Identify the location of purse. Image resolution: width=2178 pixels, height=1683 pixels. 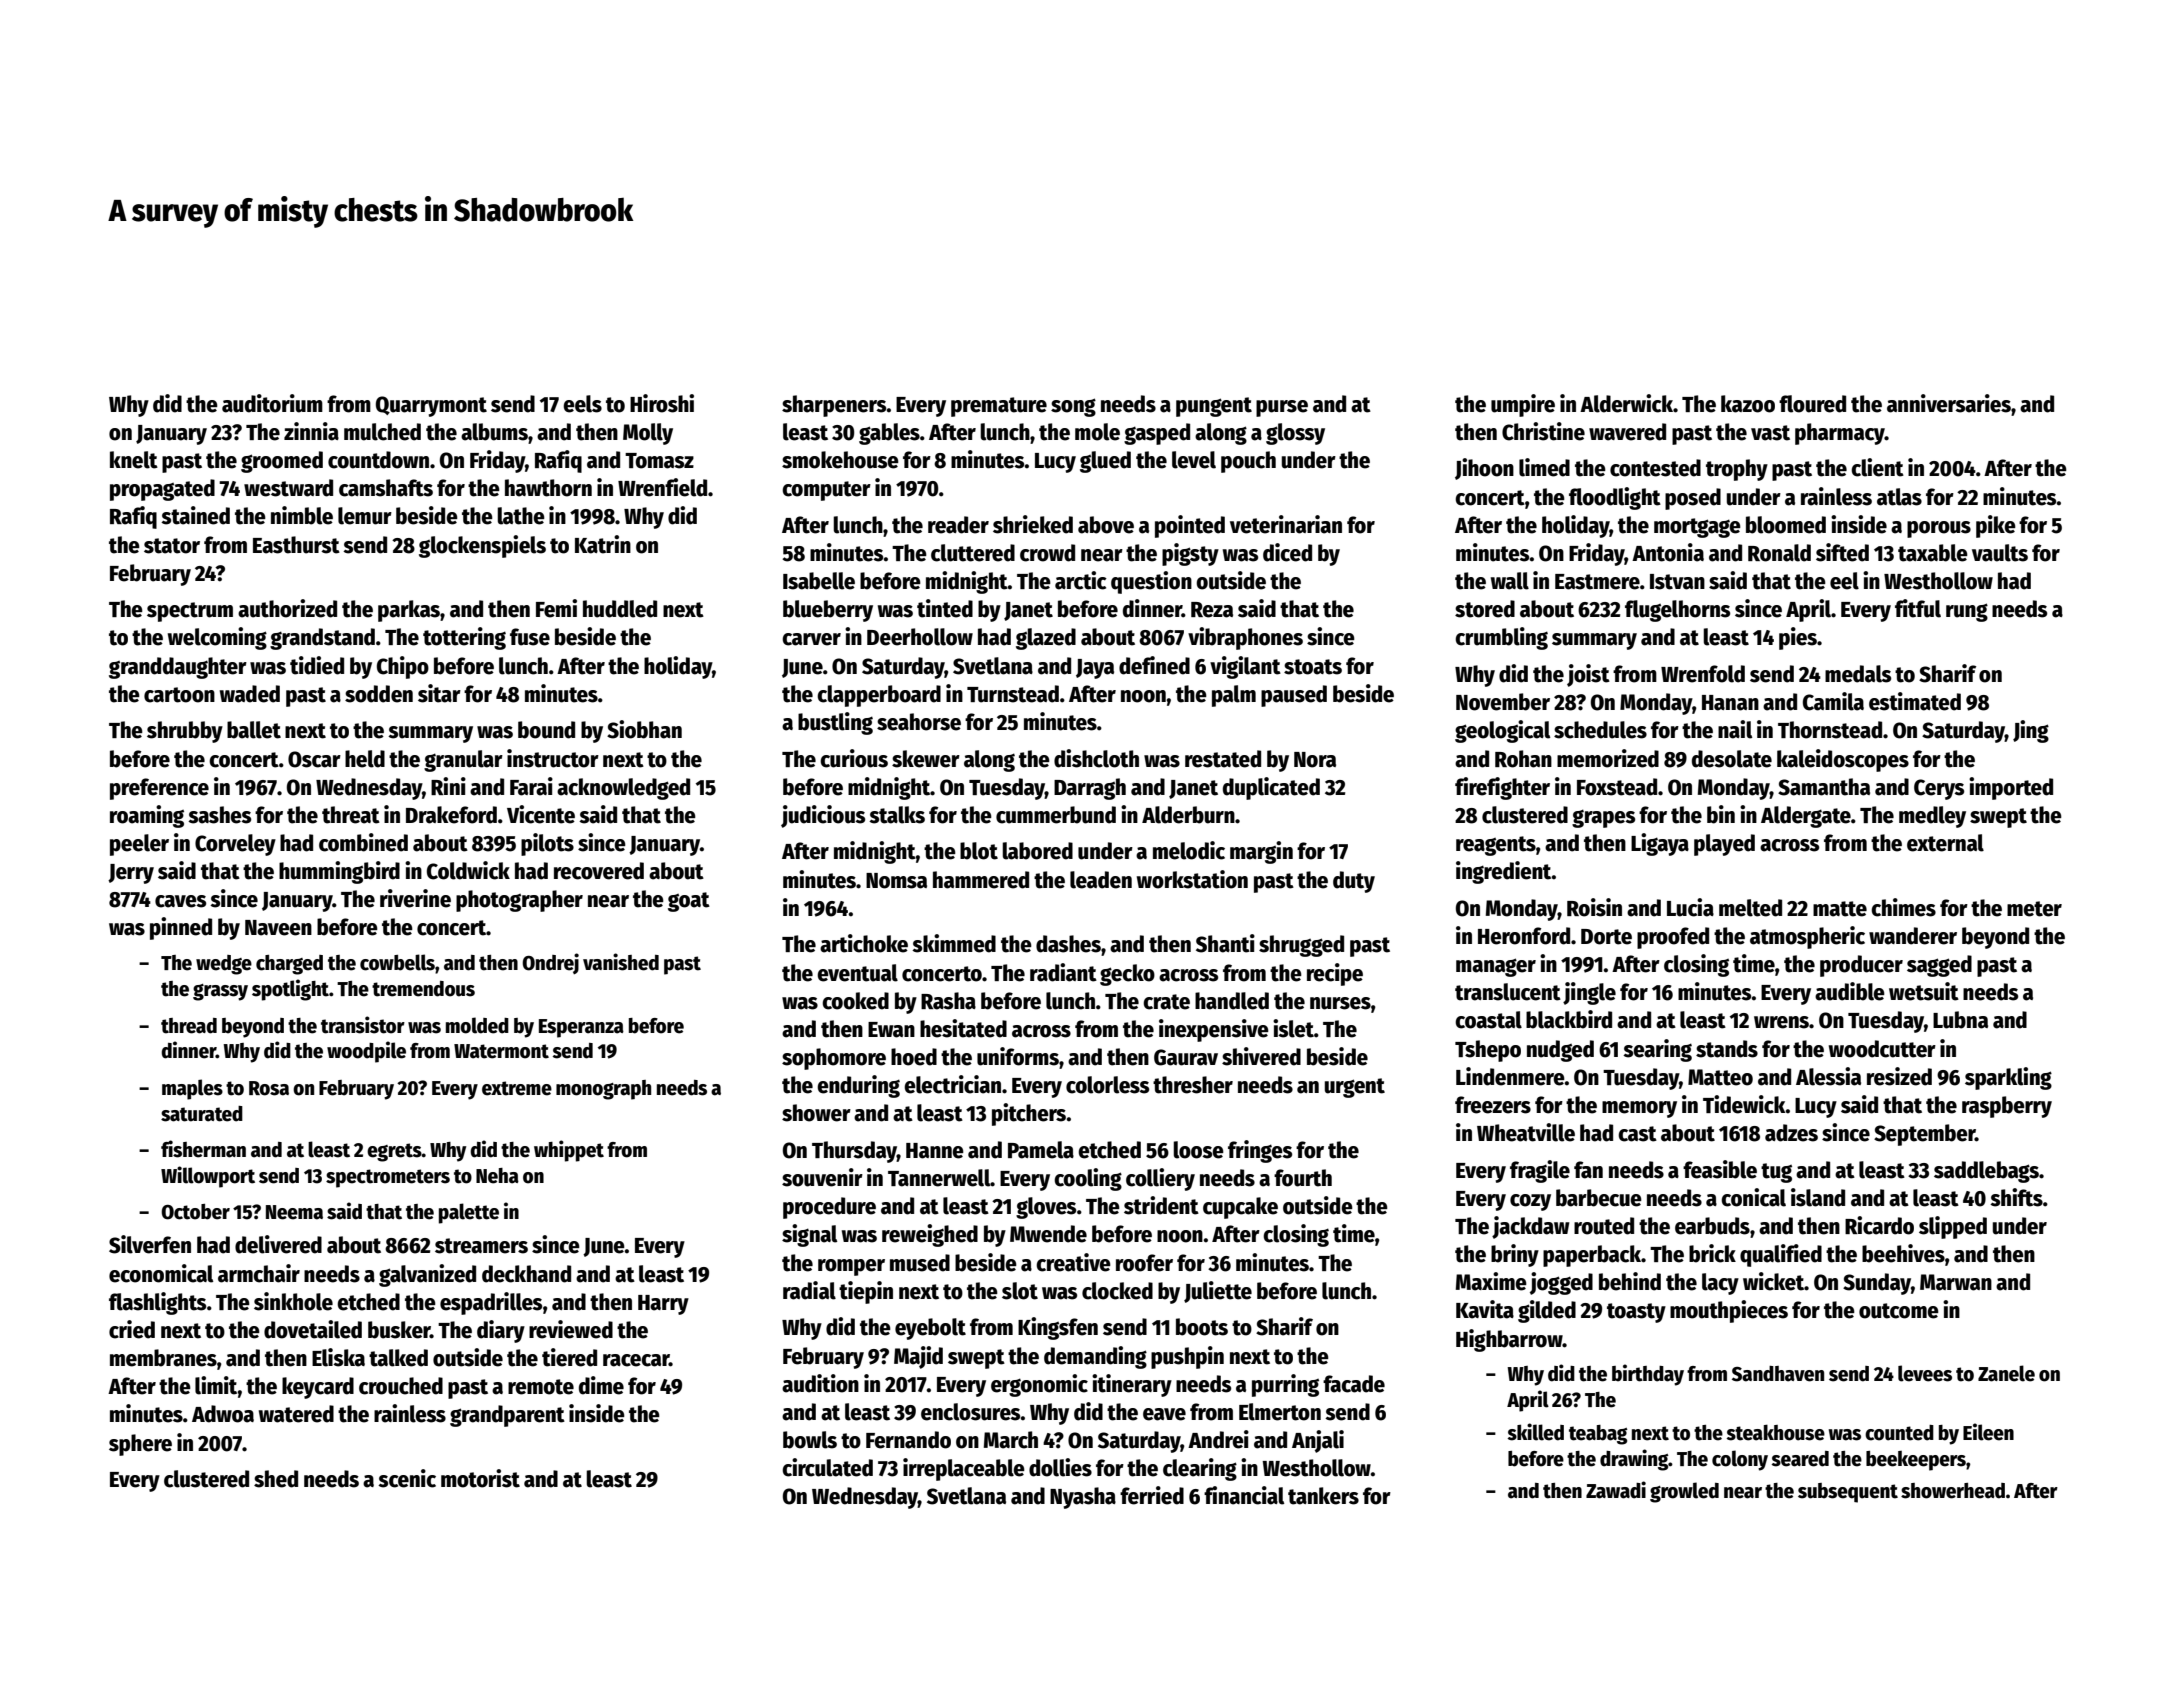
(1282, 408).
